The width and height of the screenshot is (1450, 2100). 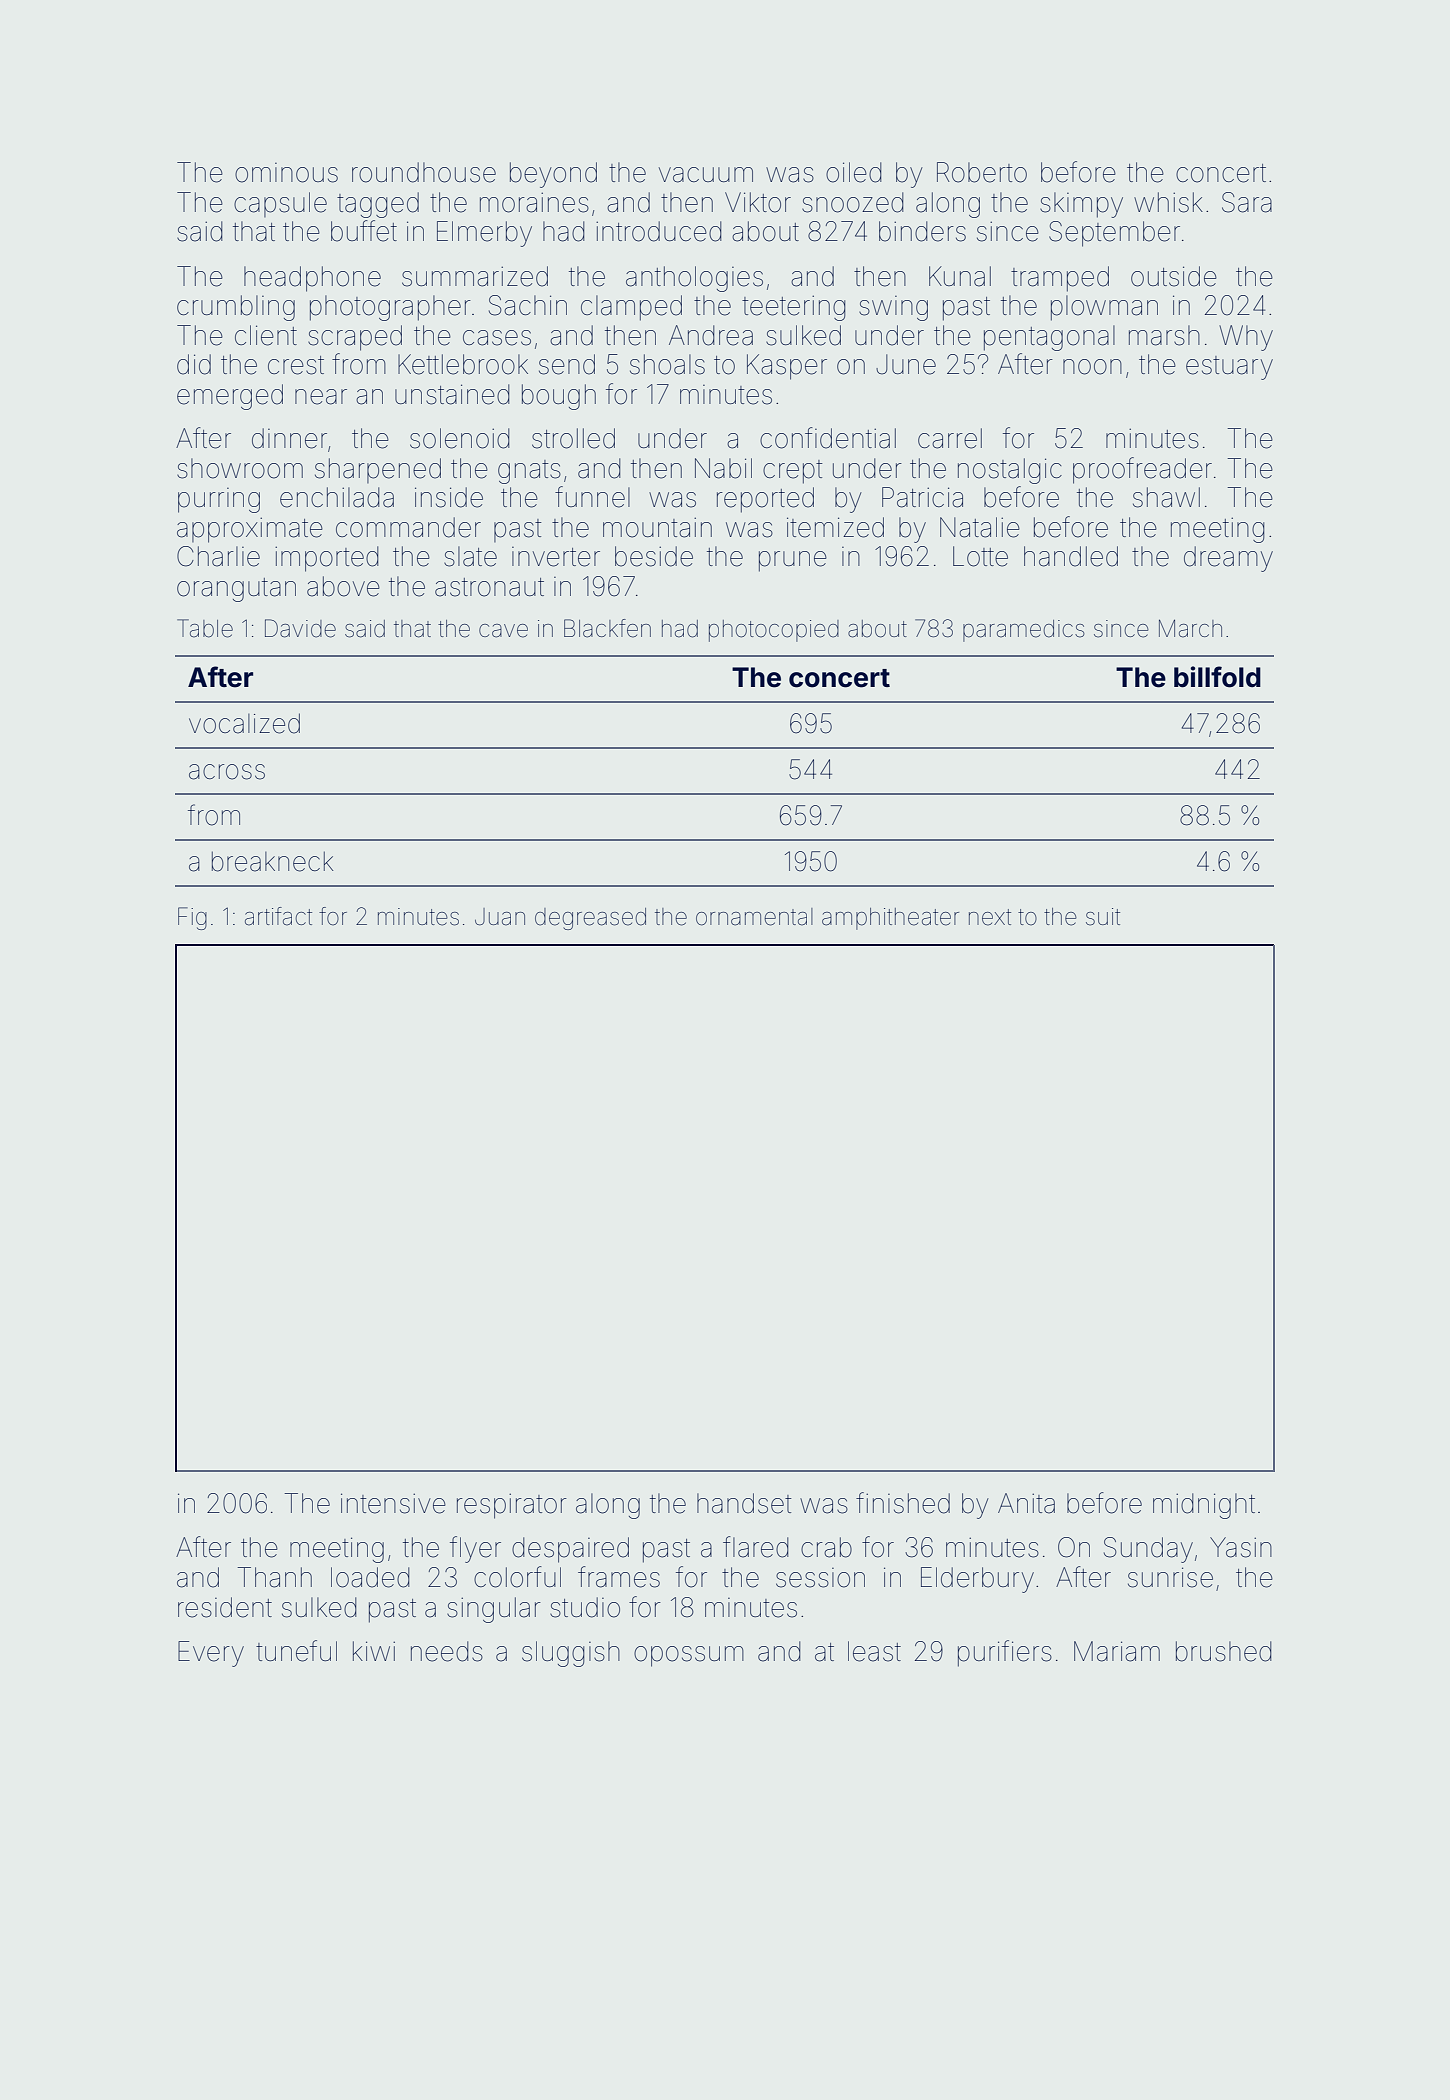 I want to click on kiwi, so click(x=374, y=1651).
